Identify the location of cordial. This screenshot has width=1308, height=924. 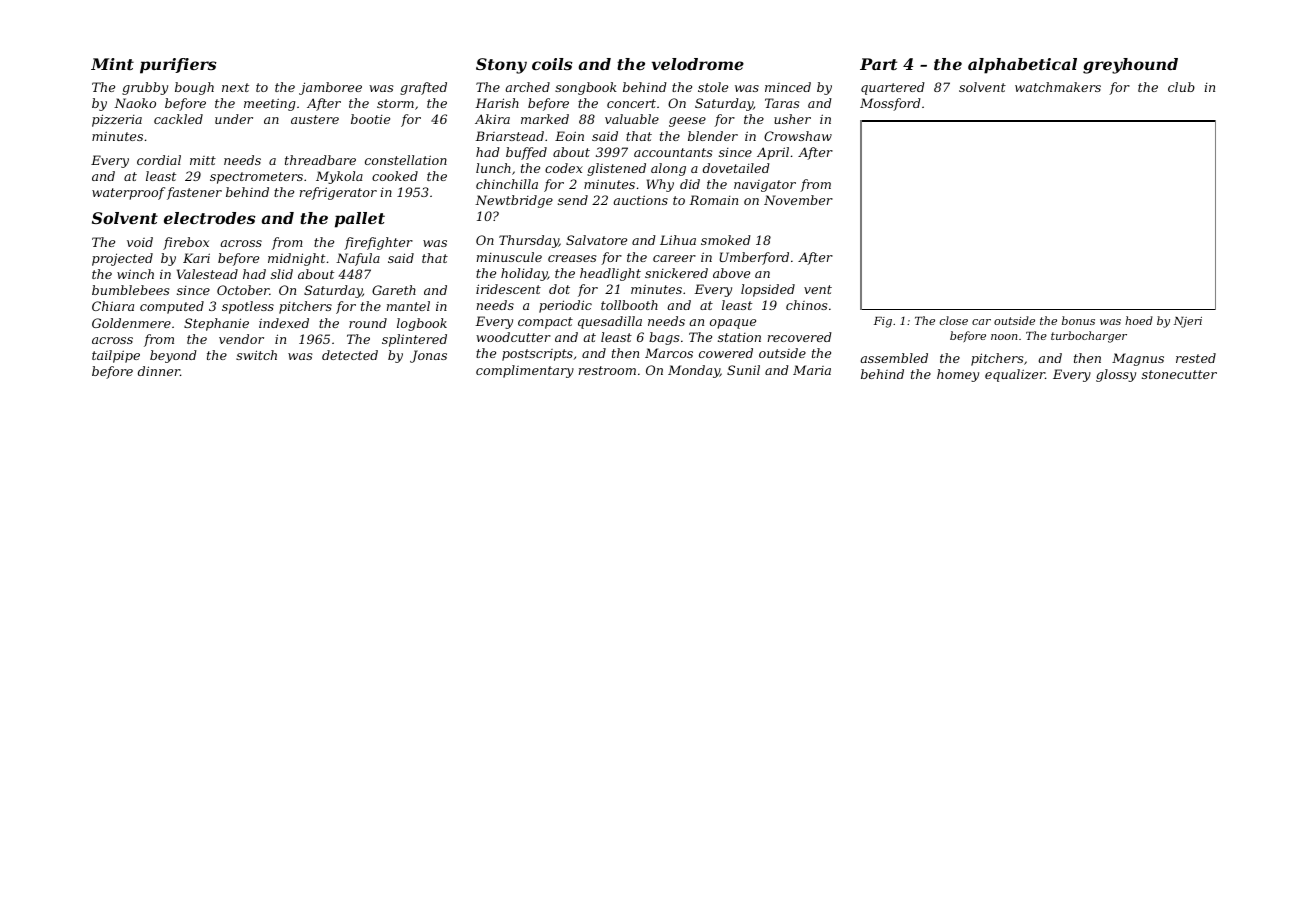
(159, 160).
